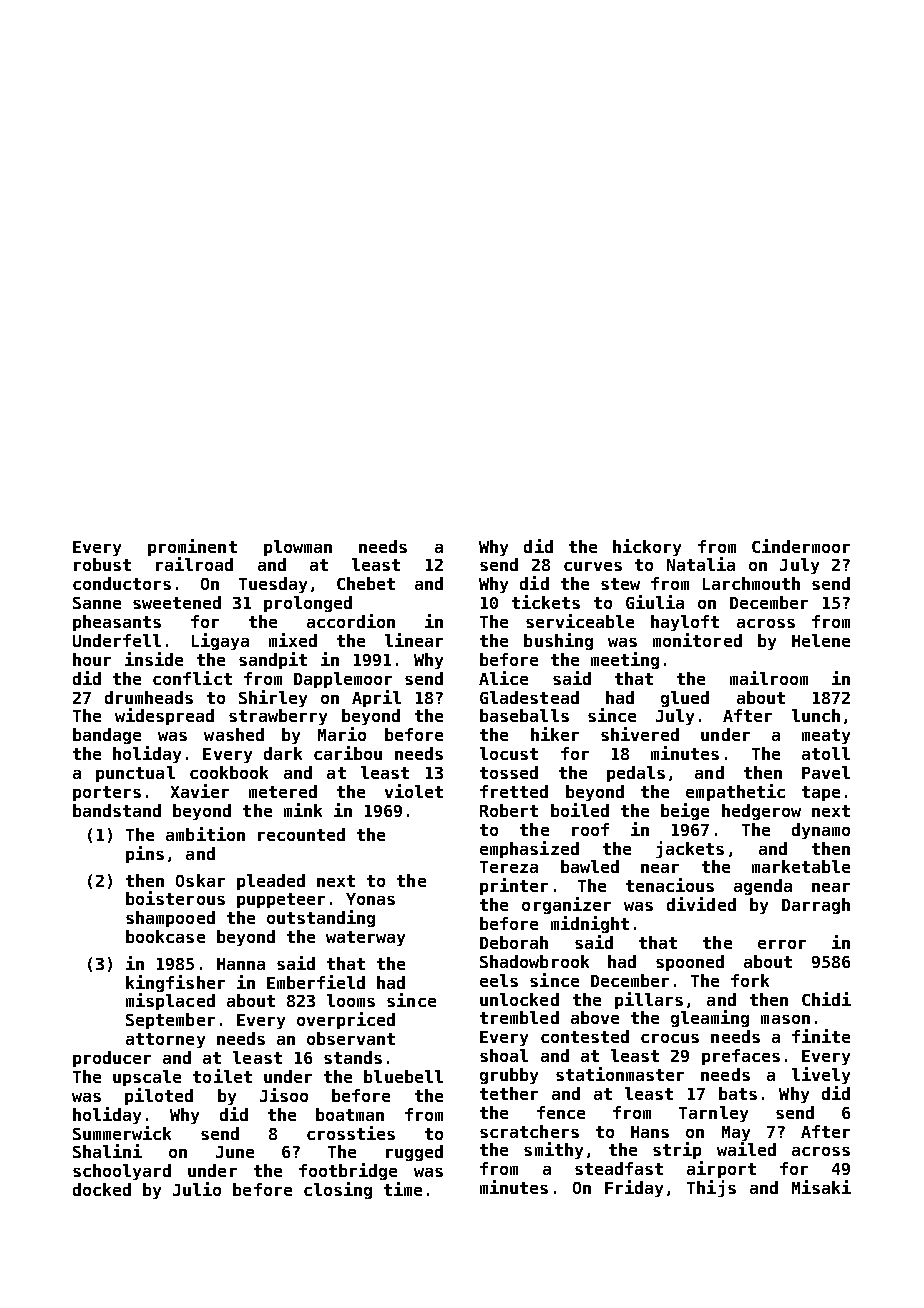 The width and height of the page is (924, 1308). What do you see at coordinates (782, 944) in the page?
I see `error` at bounding box center [782, 944].
